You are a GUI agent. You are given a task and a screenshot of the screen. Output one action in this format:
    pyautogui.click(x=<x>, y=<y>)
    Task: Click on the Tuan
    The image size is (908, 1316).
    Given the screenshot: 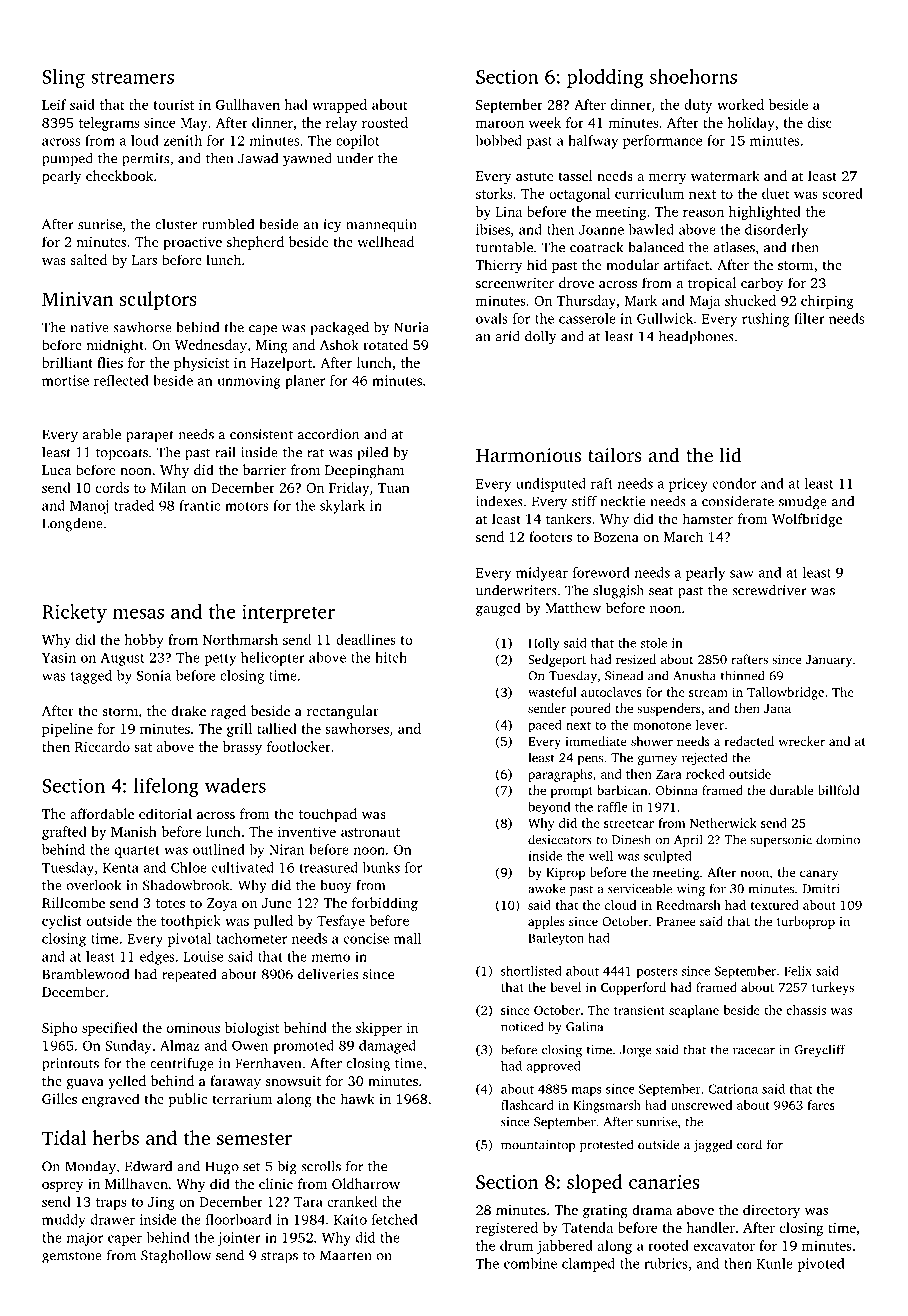 What is the action you would take?
    pyautogui.click(x=394, y=488)
